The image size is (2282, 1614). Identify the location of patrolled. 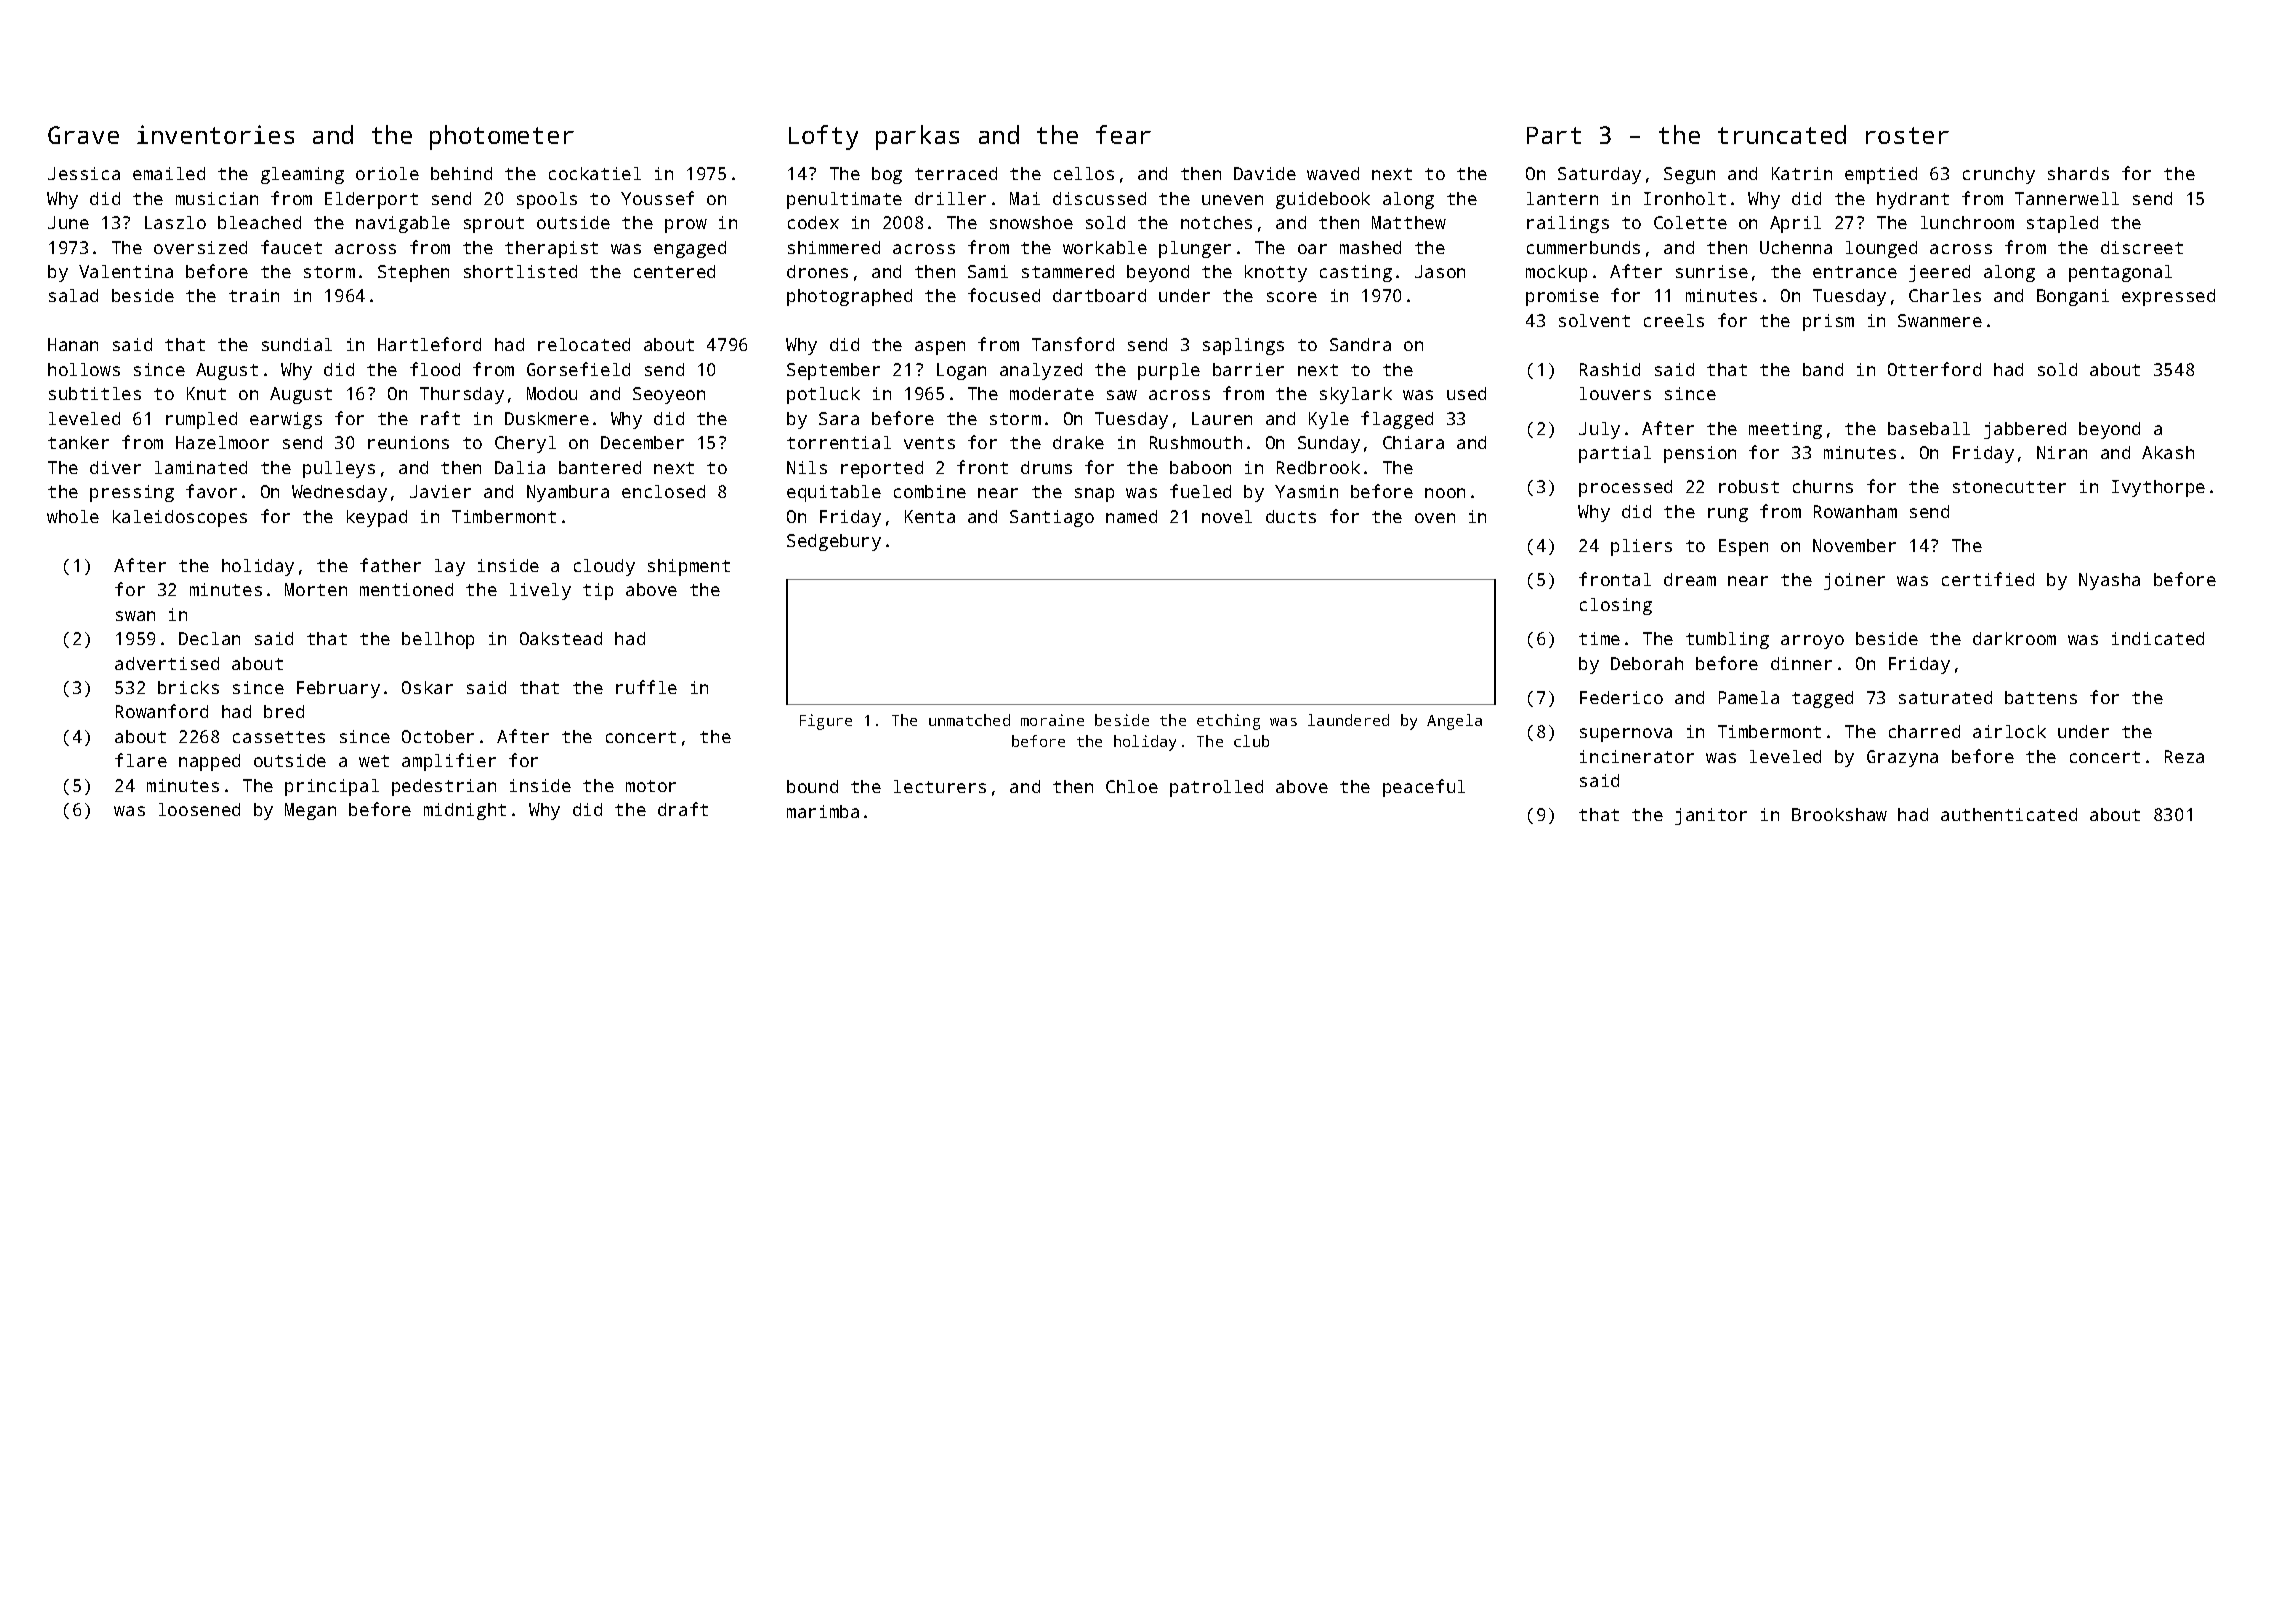
(1216, 788).
